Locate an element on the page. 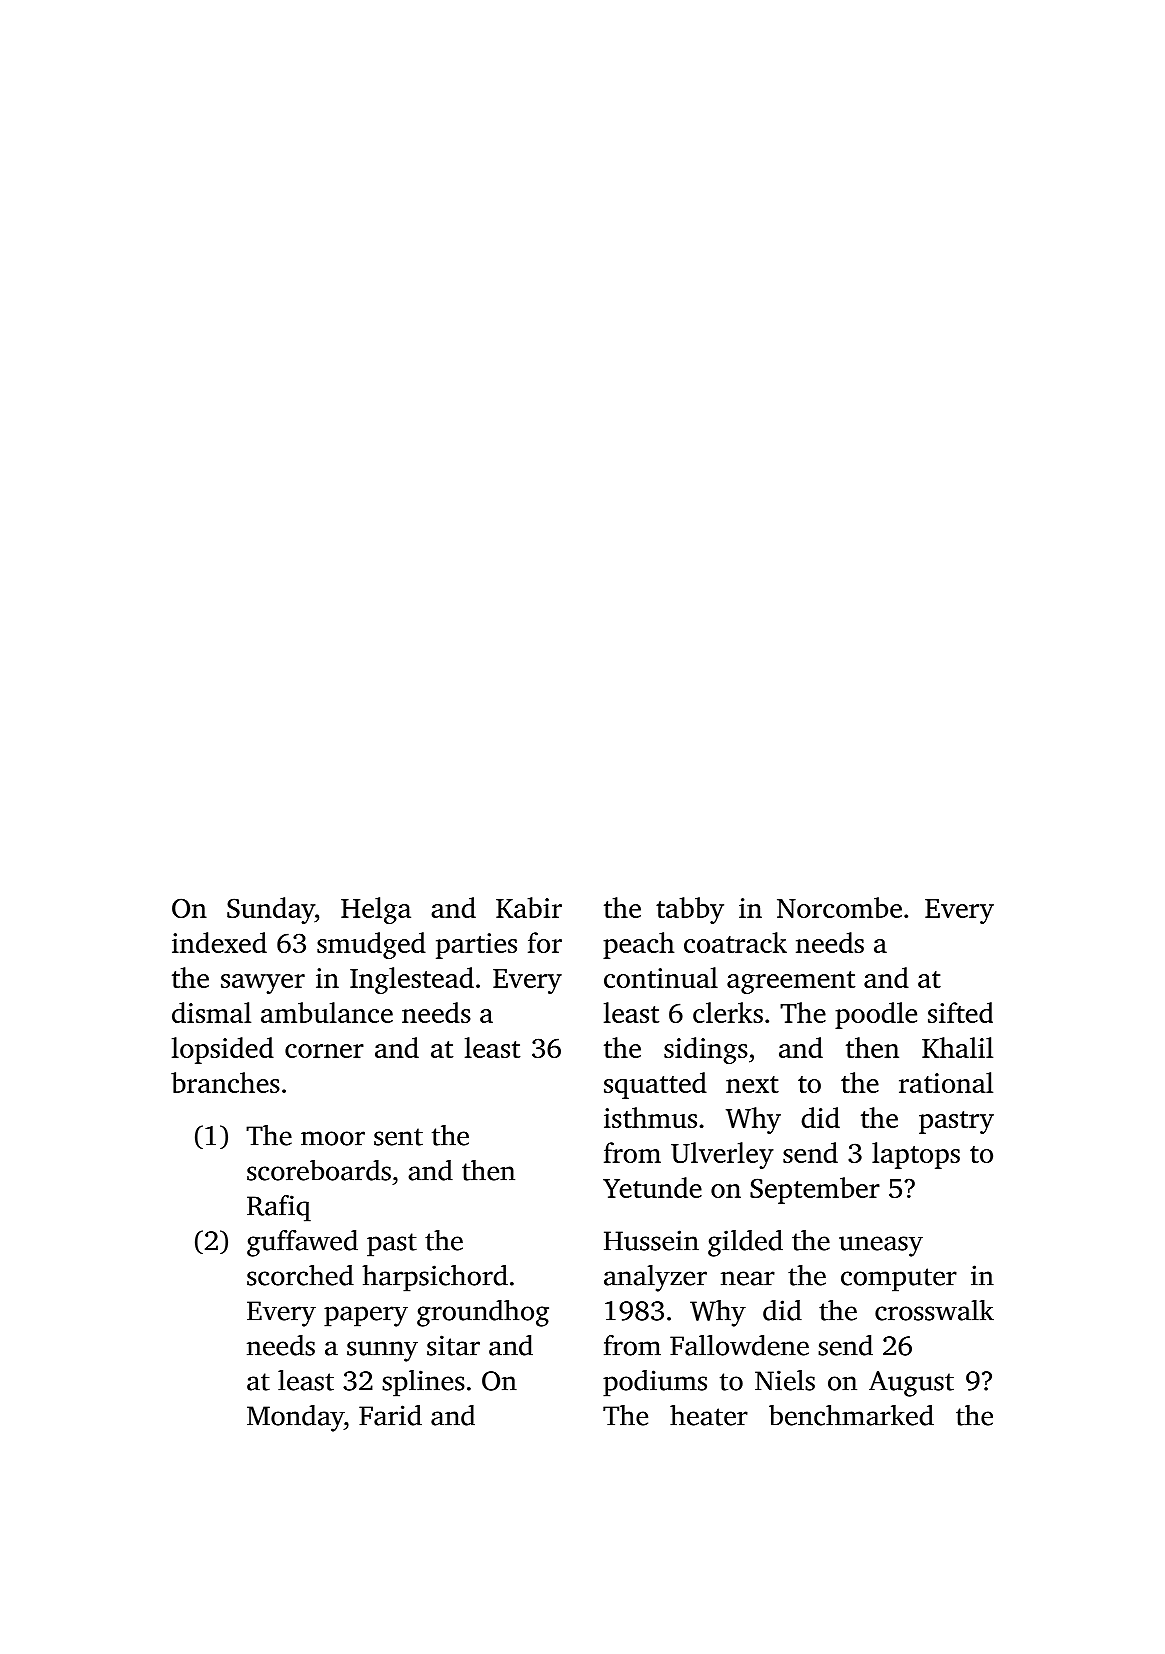  papery is located at coordinates (366, 1316).
